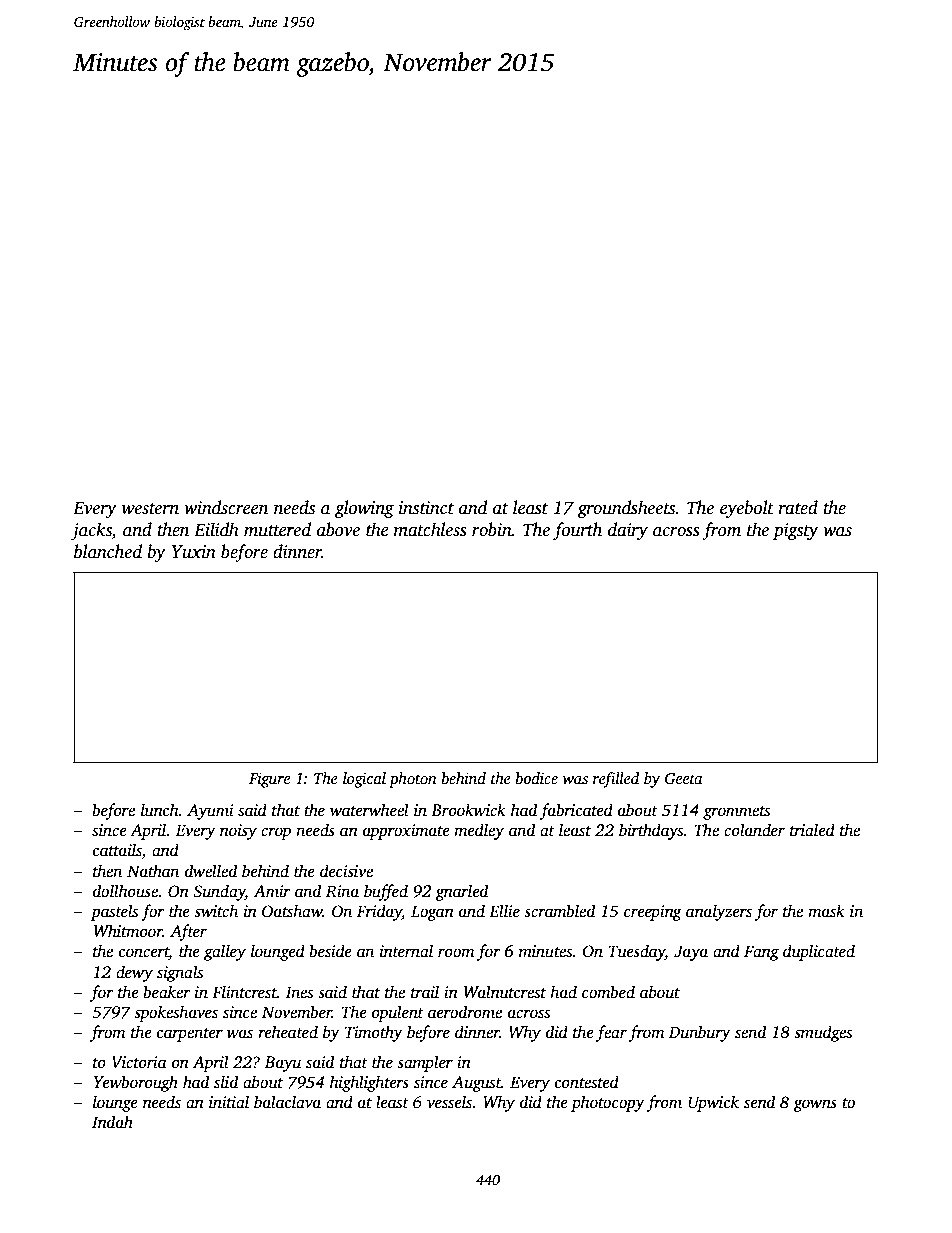 The width and height of the screenshot is (952, 1233). Describe the element at coordinates (577, 531) in the screenshot. I see `fourth` at that location.
